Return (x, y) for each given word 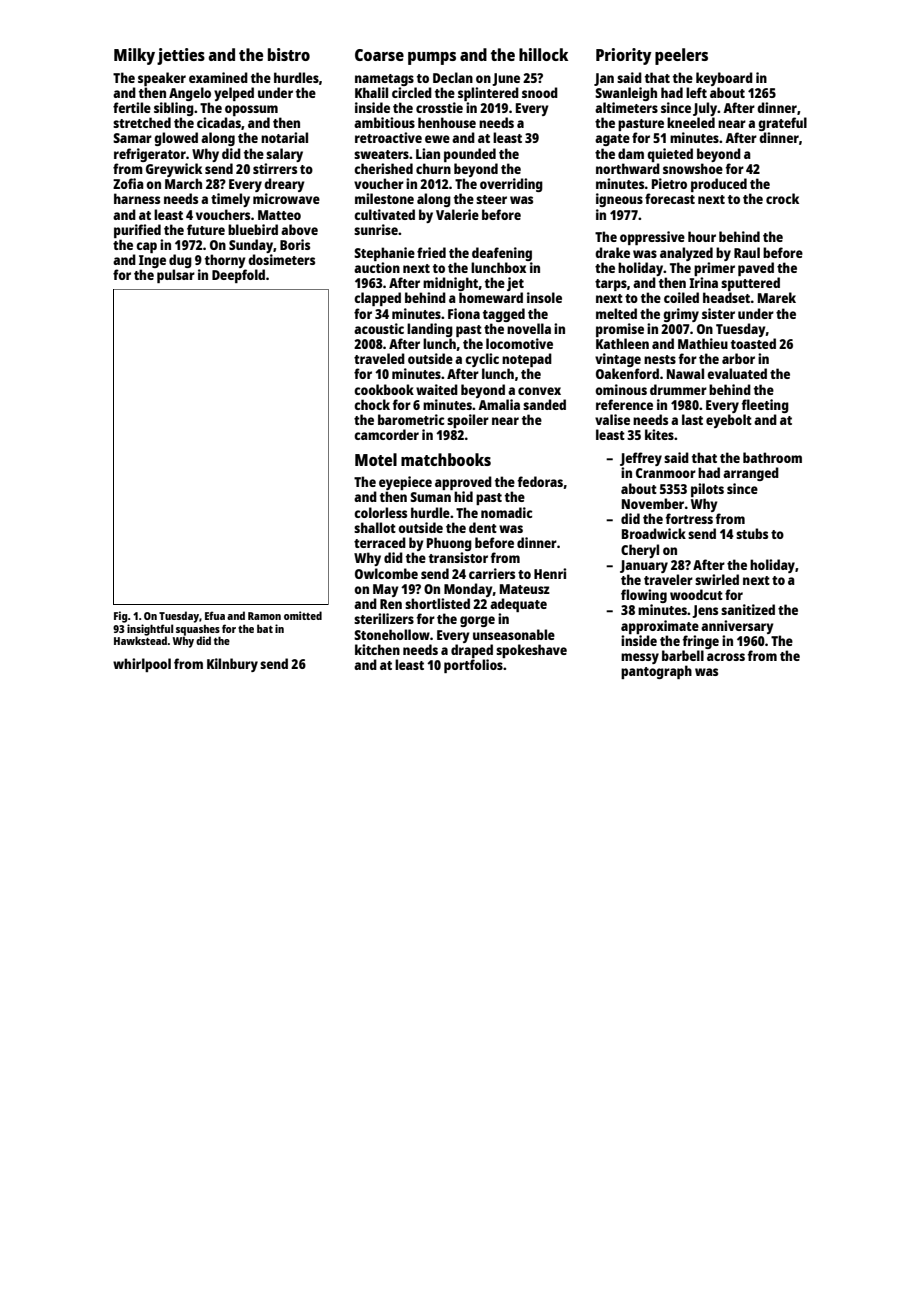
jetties (181, 56)
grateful (782, 124)
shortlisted (437, 603)
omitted (303, 615)
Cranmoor (666, 473)
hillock (543, 54)
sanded (544, 404)
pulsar (176, 276)
